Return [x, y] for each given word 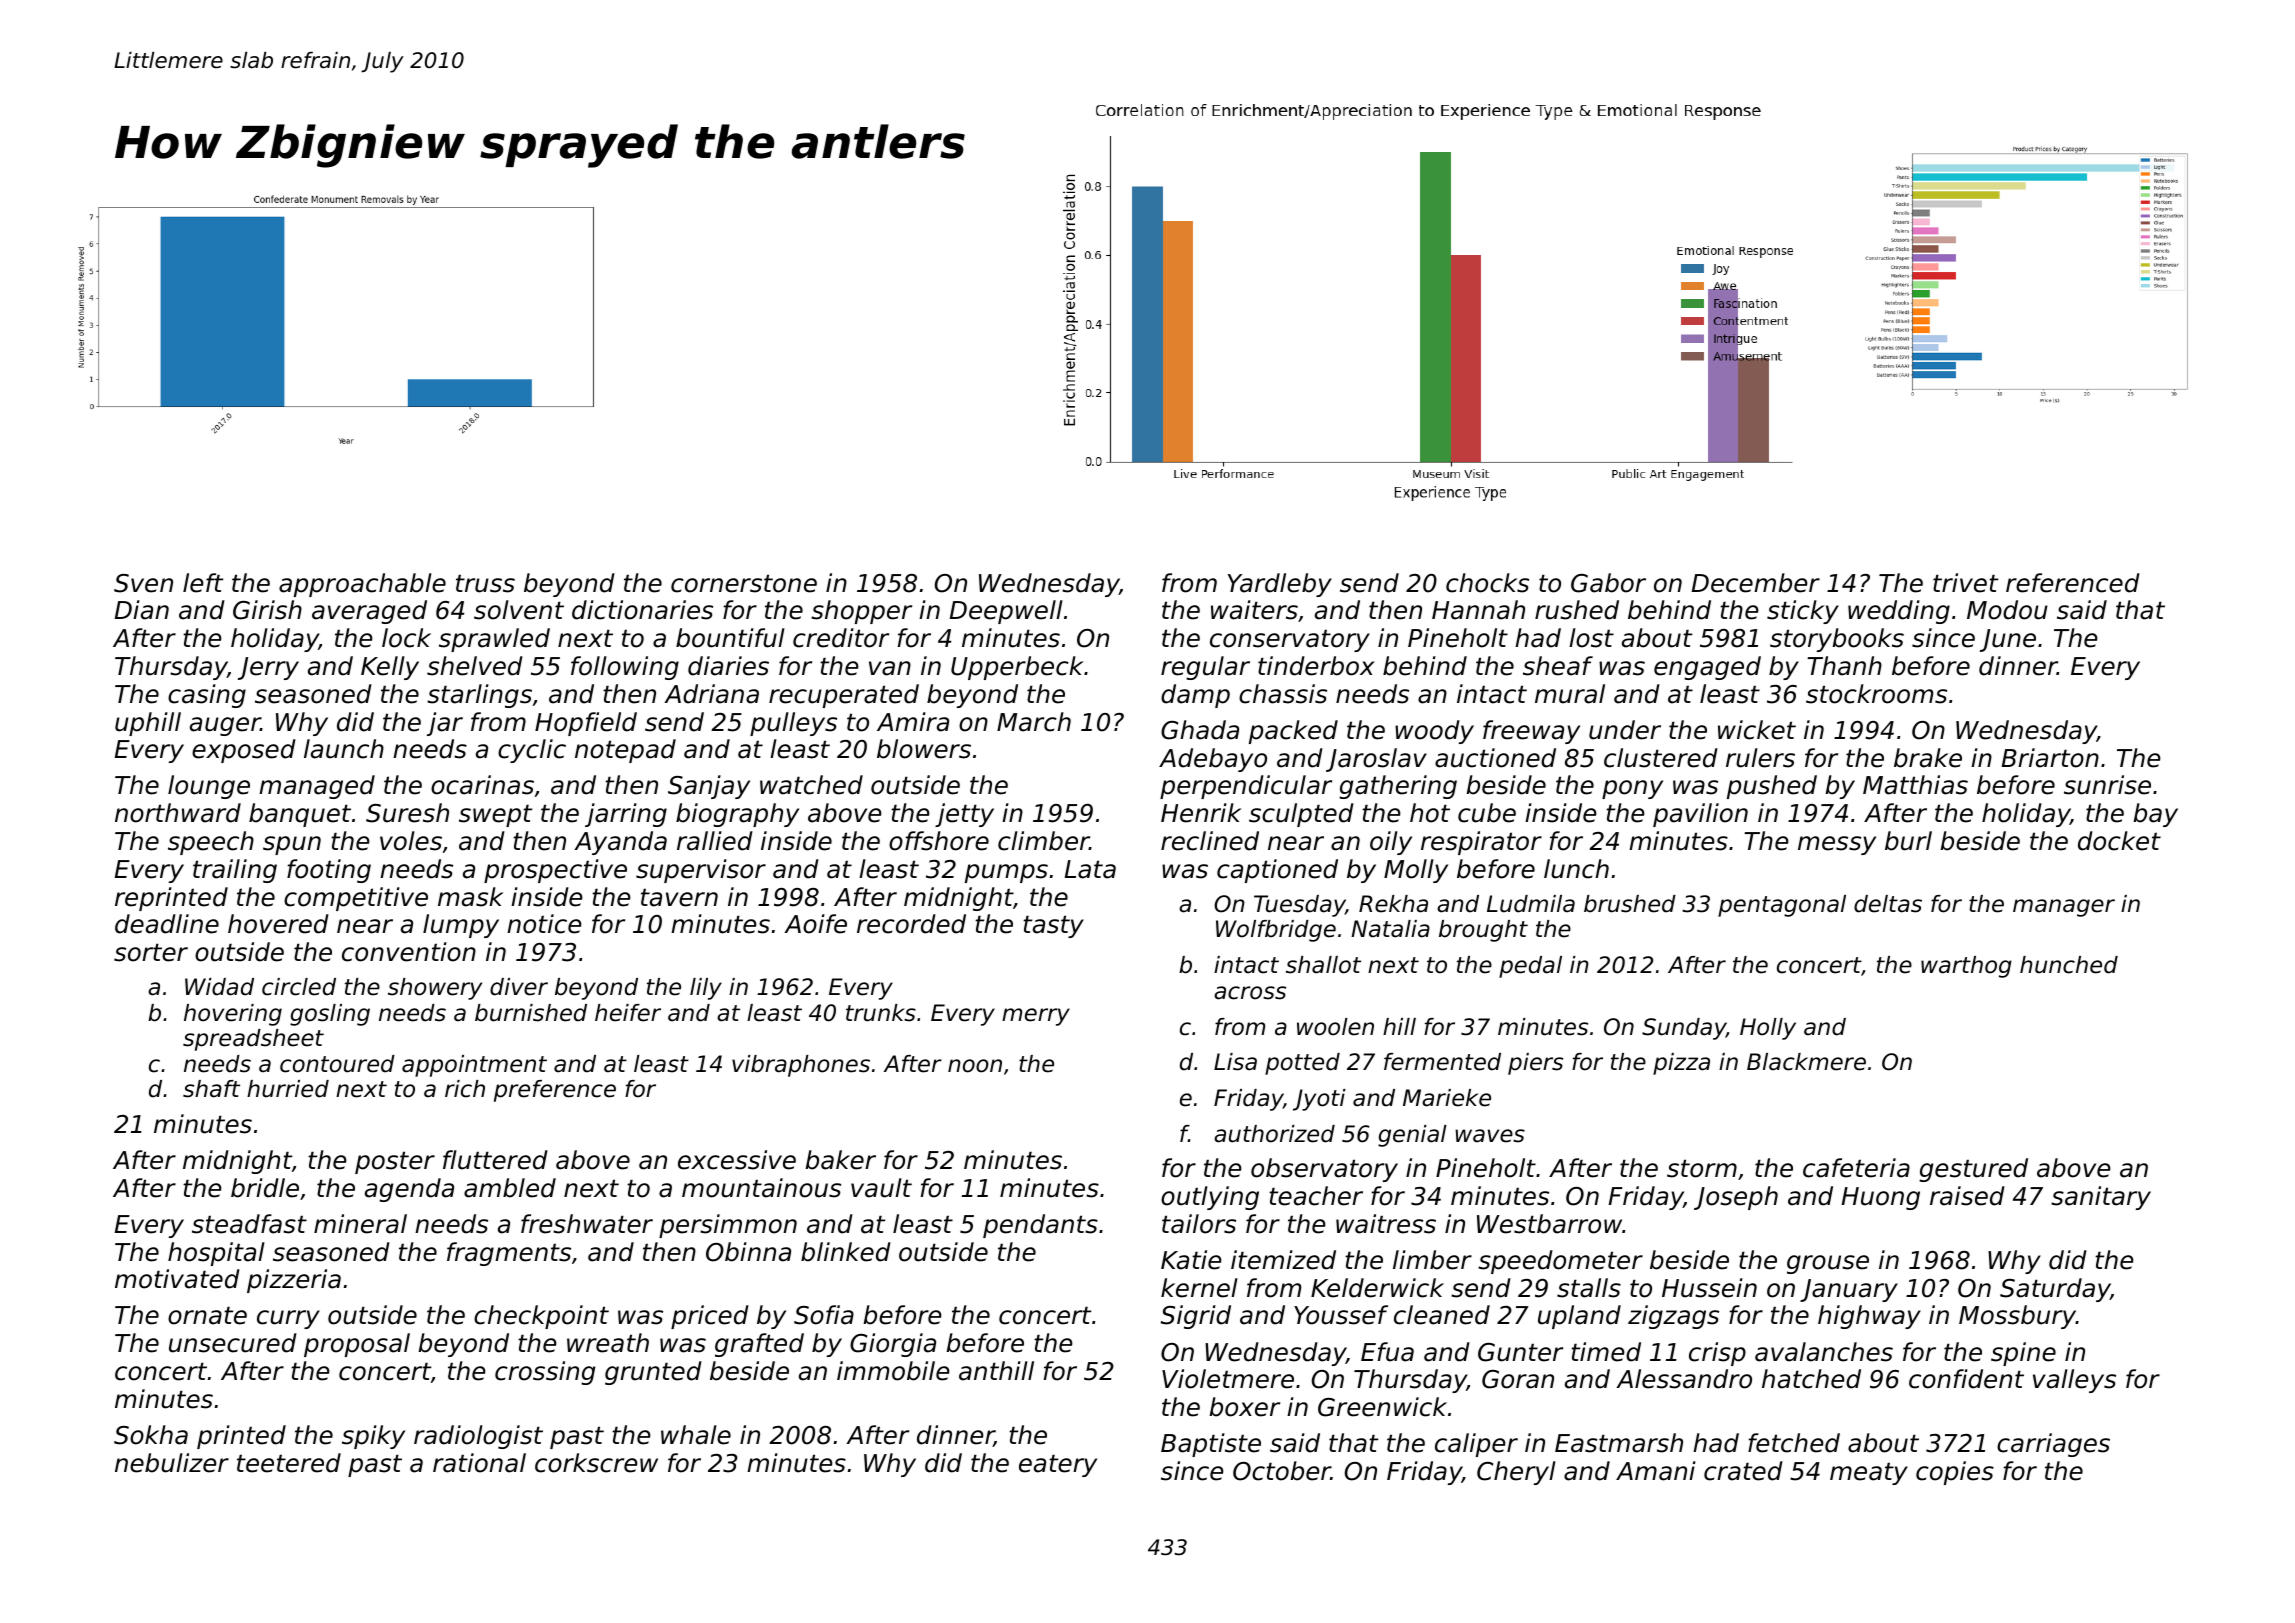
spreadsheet [253, 1040]
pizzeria [294, 1281]
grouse [1828, 1264]
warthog [1966, 967]
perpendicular [1246, 787]
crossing [545, 1373]
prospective [555, 871]
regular [1205, 668]
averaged [369, 612]
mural [1570, 694]
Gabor [1608, 583]
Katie [1191, 1260]
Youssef [1341, 1315]
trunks [881, 1013]
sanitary [2101, 1198]
